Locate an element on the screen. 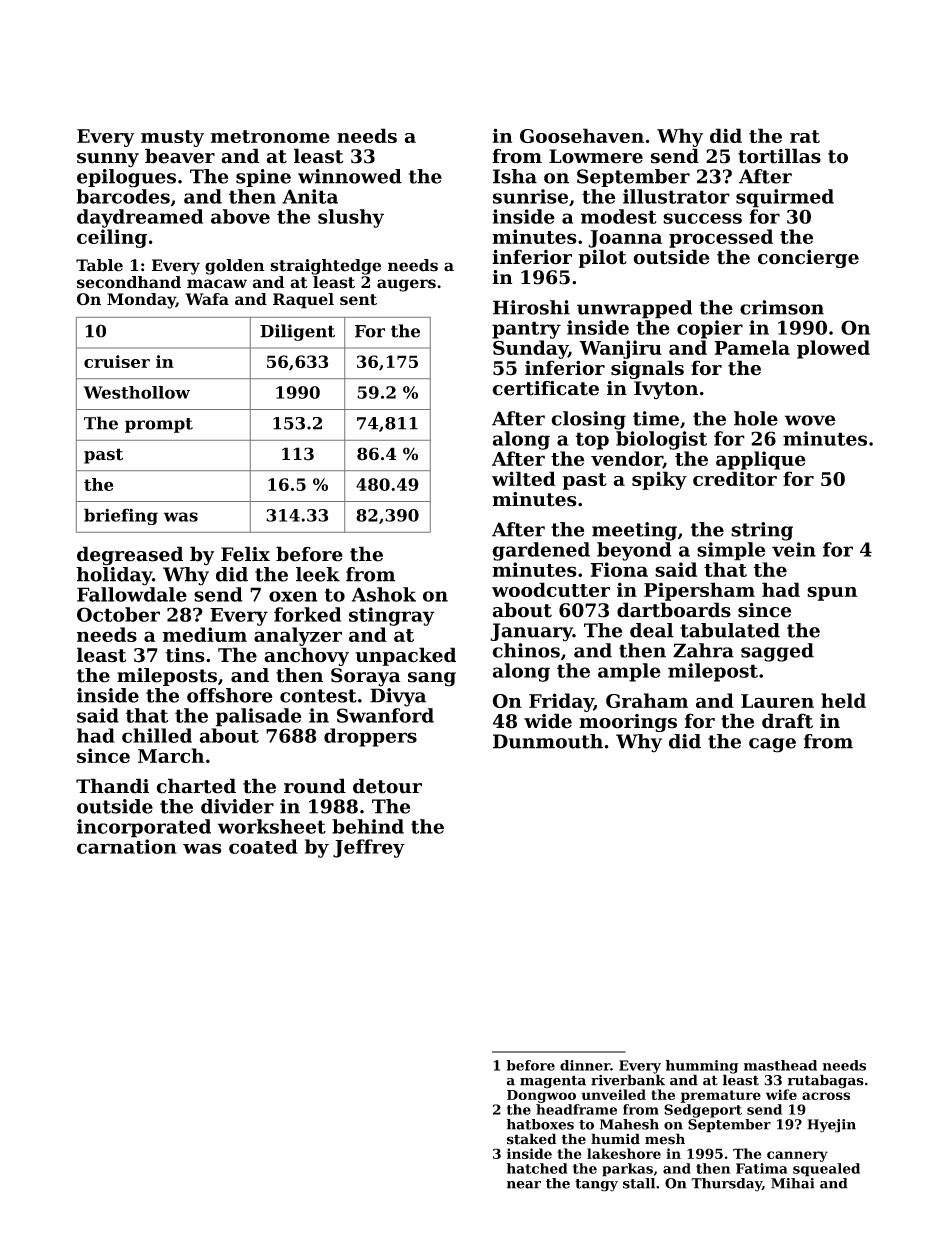 This screenshot has width=952, height=1233. held is located at coordinates (843, 700).
